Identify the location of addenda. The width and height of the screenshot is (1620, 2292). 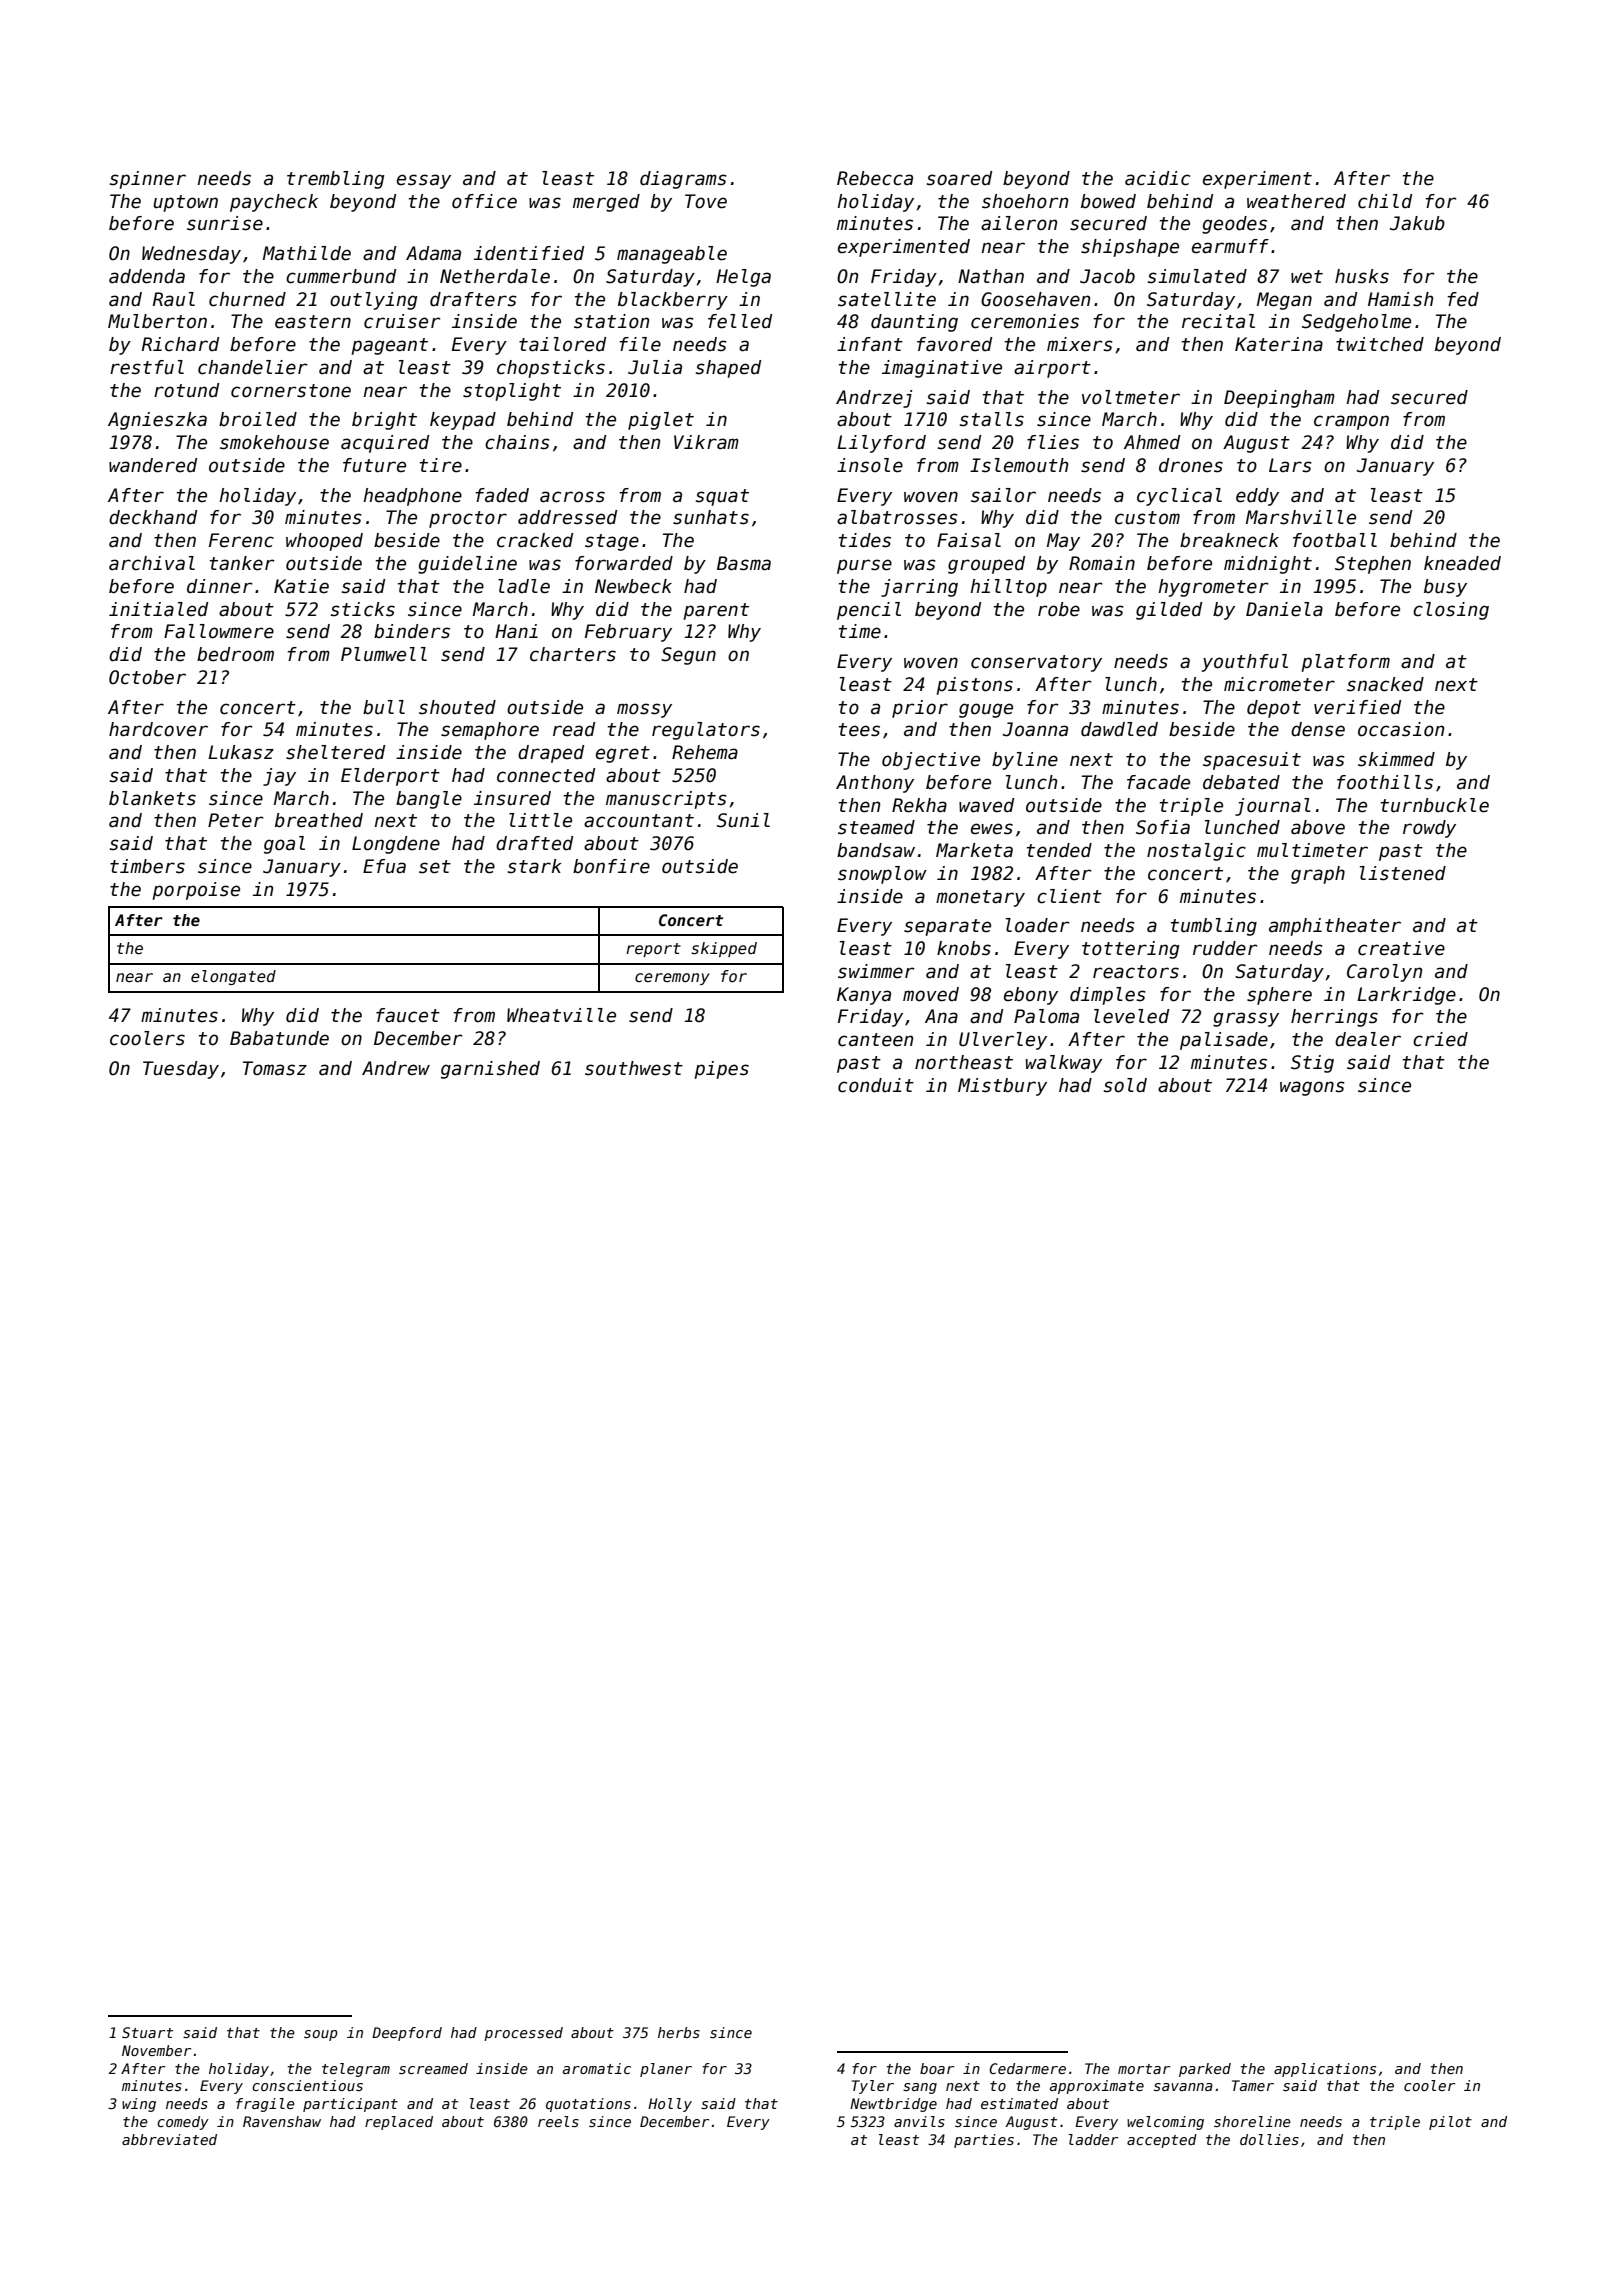
(147, 276).
